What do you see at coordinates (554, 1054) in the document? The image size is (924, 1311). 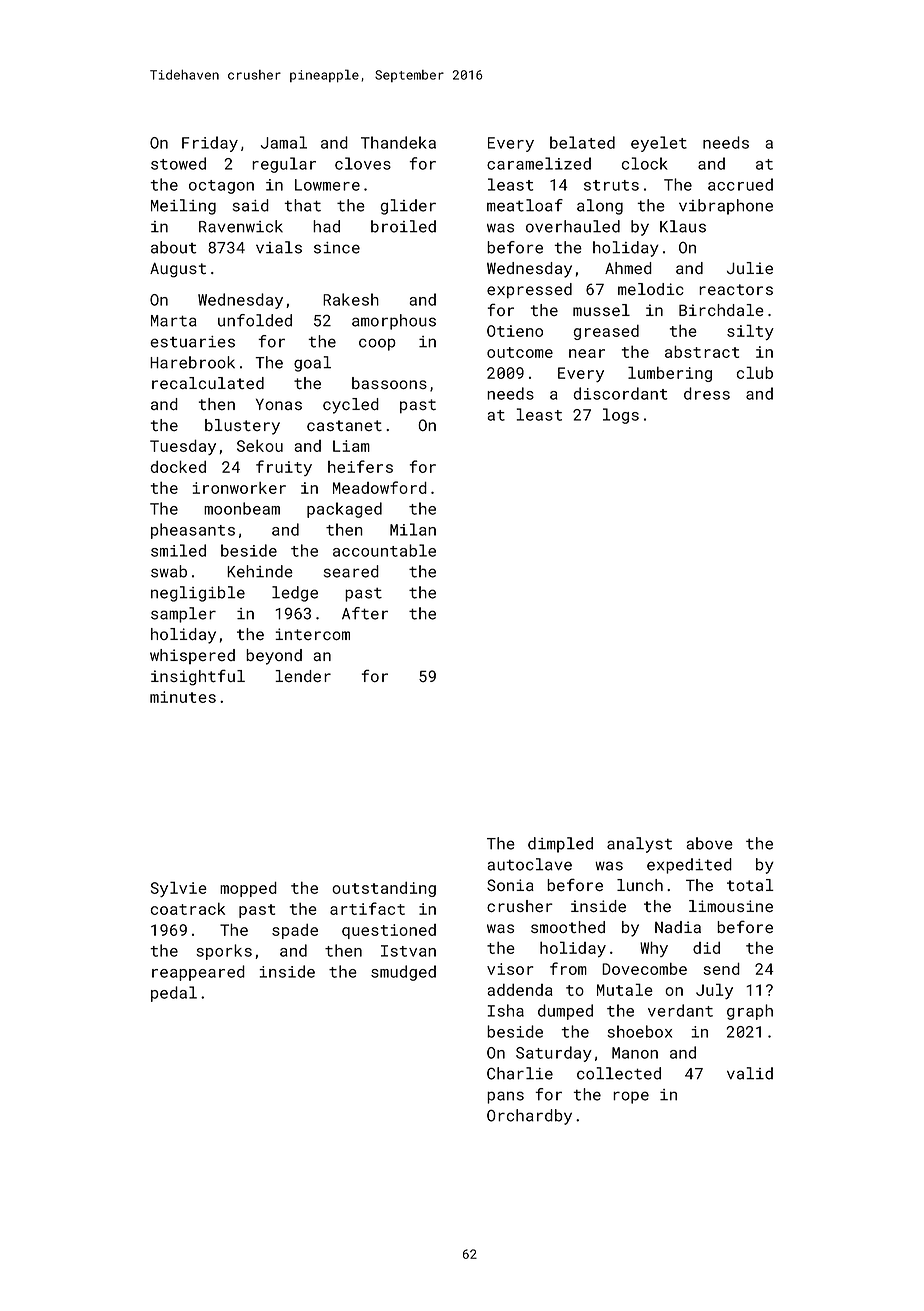 I see `Saturday` at bounding box center [554, 1054].
